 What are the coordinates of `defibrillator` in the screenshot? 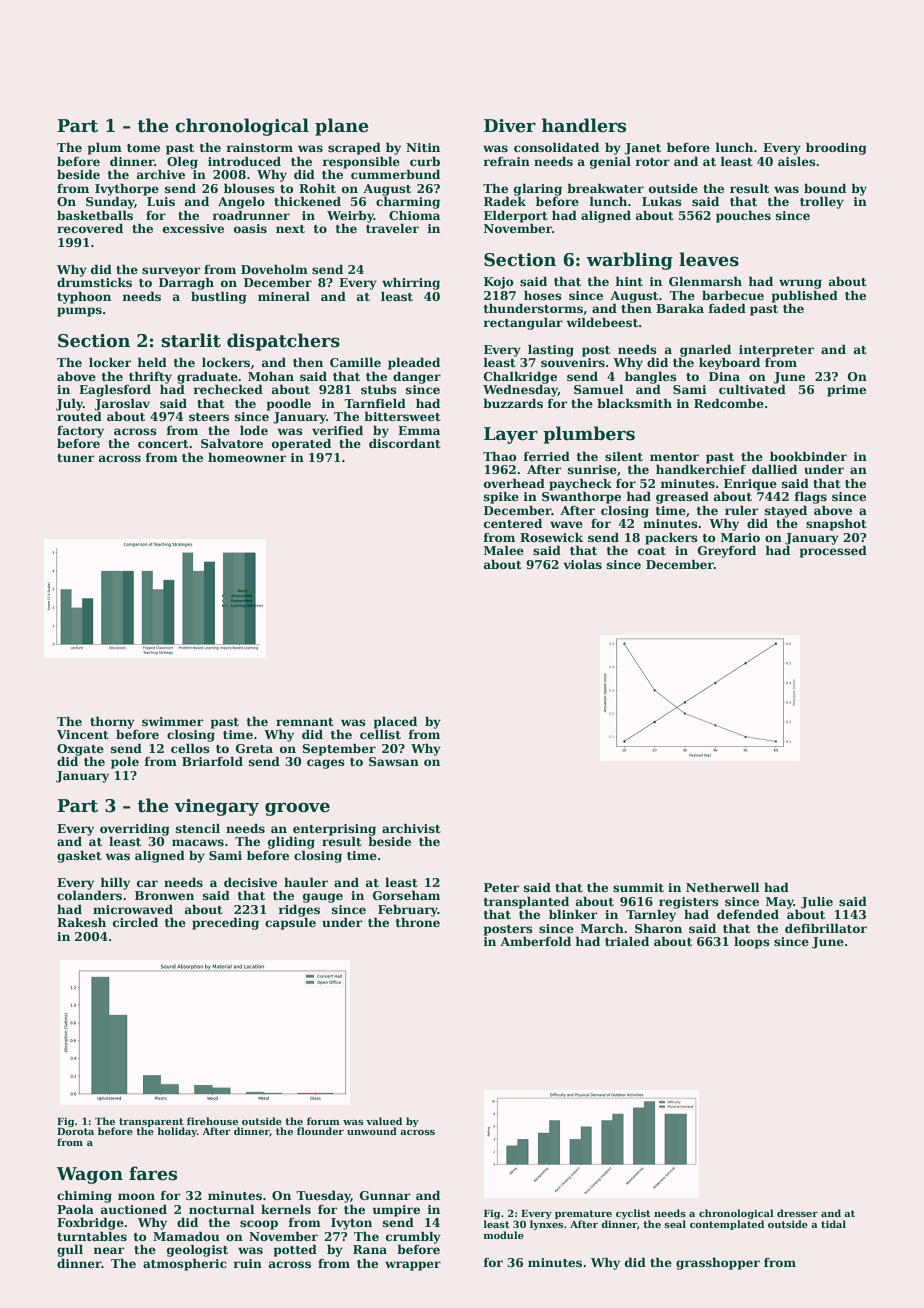 It's located at (826, 928).
